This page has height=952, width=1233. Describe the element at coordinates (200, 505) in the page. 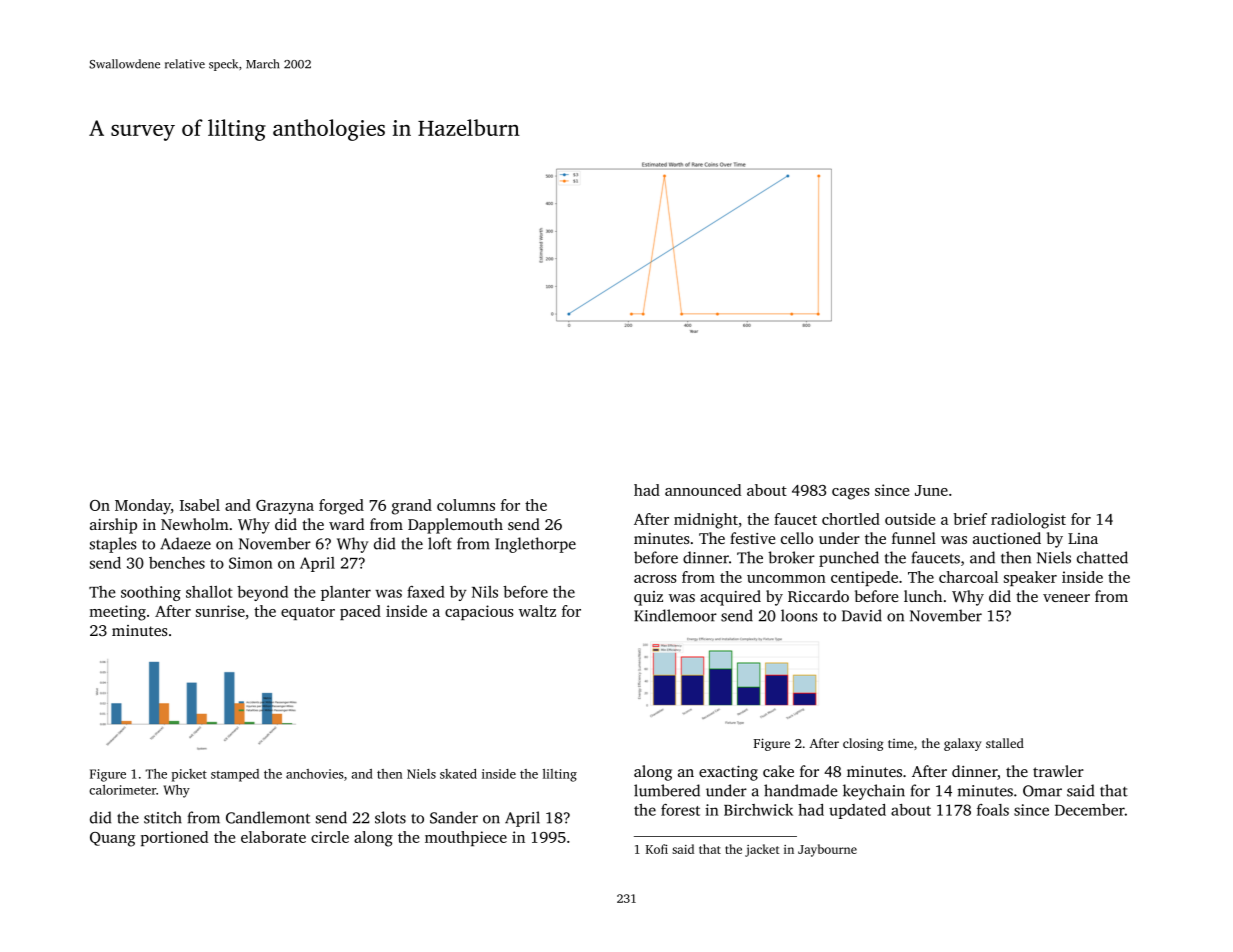

I see `Isabel` at that location.
